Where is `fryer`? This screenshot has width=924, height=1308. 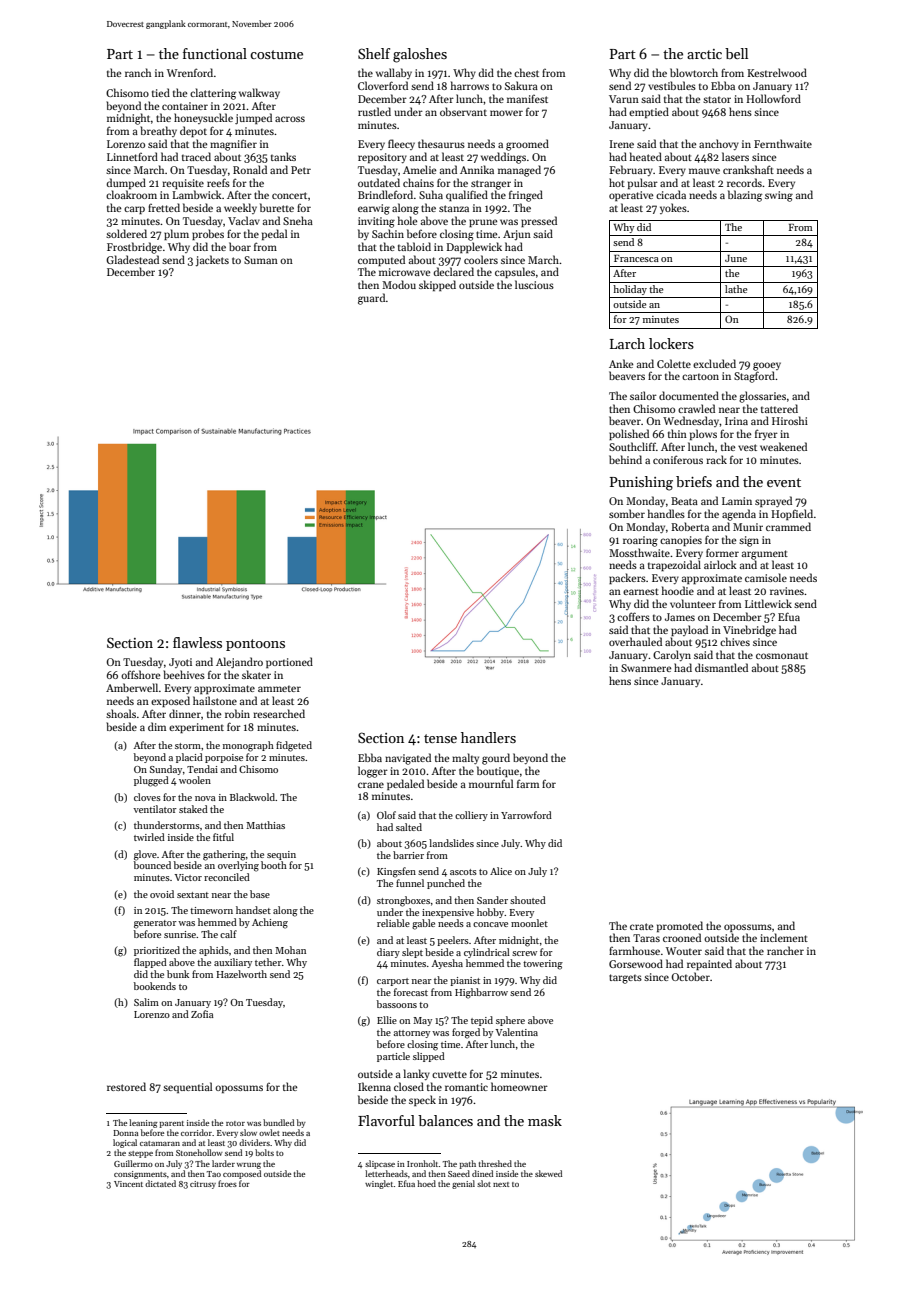
fryer is located at coordinates (766, 434).
